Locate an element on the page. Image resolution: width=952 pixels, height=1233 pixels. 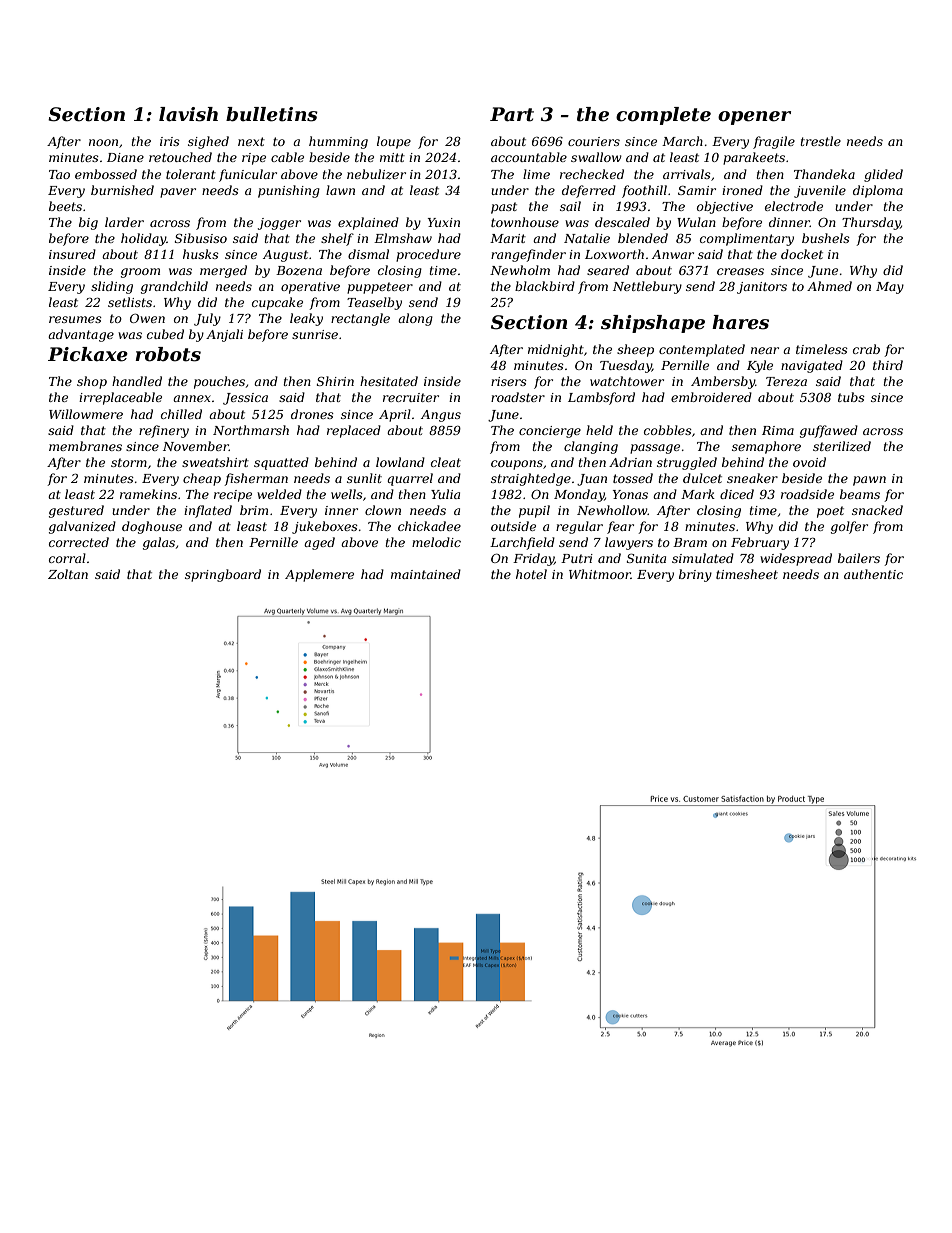
merged is located at coordinates (223, 271).
